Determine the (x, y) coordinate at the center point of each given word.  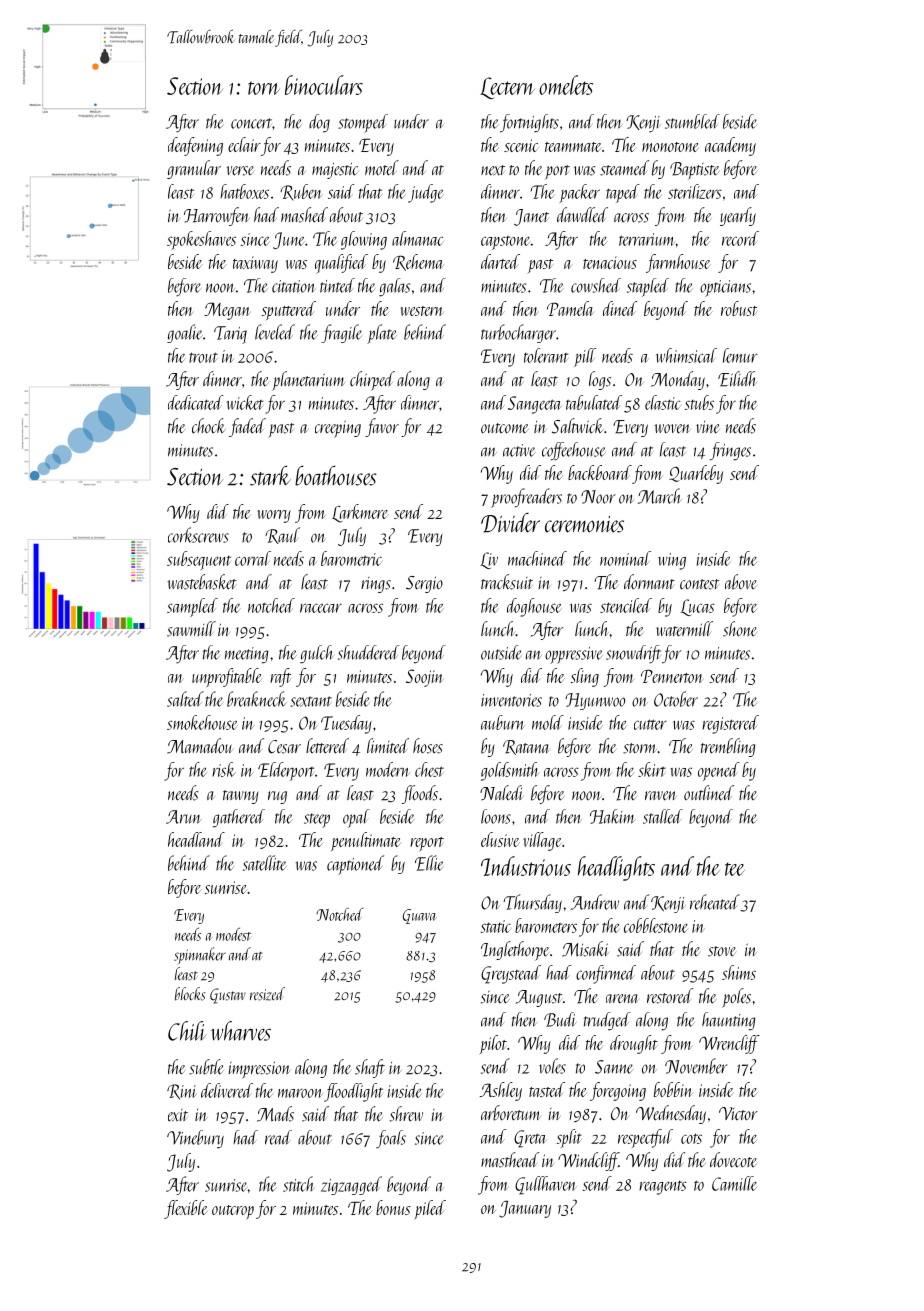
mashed (304, 215)
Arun (184, 817)
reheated (715, 902)
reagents (663, 1188)
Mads (275, 1114)
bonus (393, 1207)
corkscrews (198, 535)
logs (600, 380)
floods (419, 794)
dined (620, 308)
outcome (505, 428)
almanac (418, 238)
